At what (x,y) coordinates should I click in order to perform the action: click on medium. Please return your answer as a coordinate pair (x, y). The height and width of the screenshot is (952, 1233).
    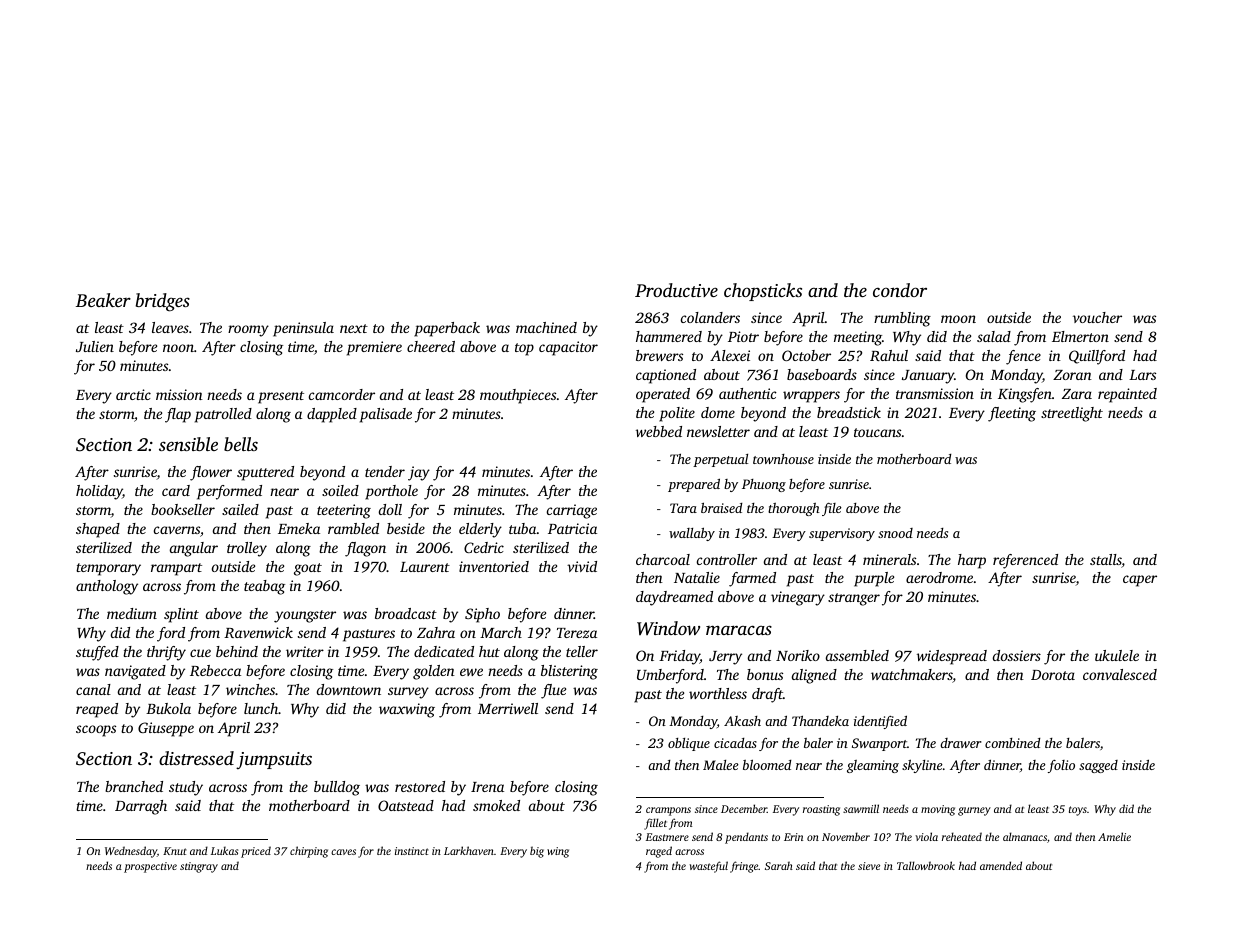
    Looking at the image, I should click on (132, 613).
